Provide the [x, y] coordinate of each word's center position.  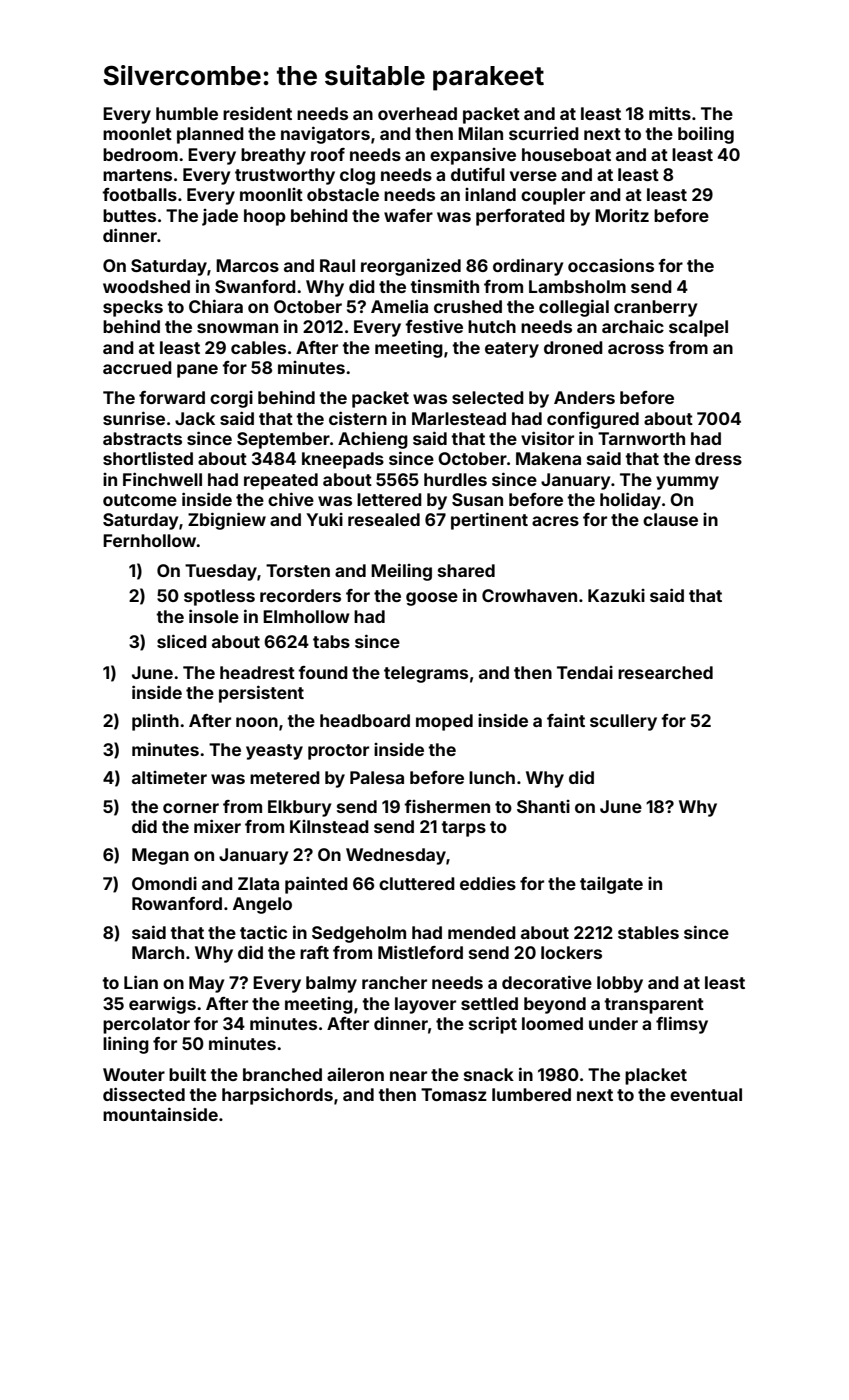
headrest [257, 672]
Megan [160, 856]
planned [210, 135]
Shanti [543, 806]
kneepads [343, 460]
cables [258, 347]
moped [444, 722]
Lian [141, 982]
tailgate [611, 885]
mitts [670, 113]
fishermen [447, 806]
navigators [325, 135]
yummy [687, 483]
